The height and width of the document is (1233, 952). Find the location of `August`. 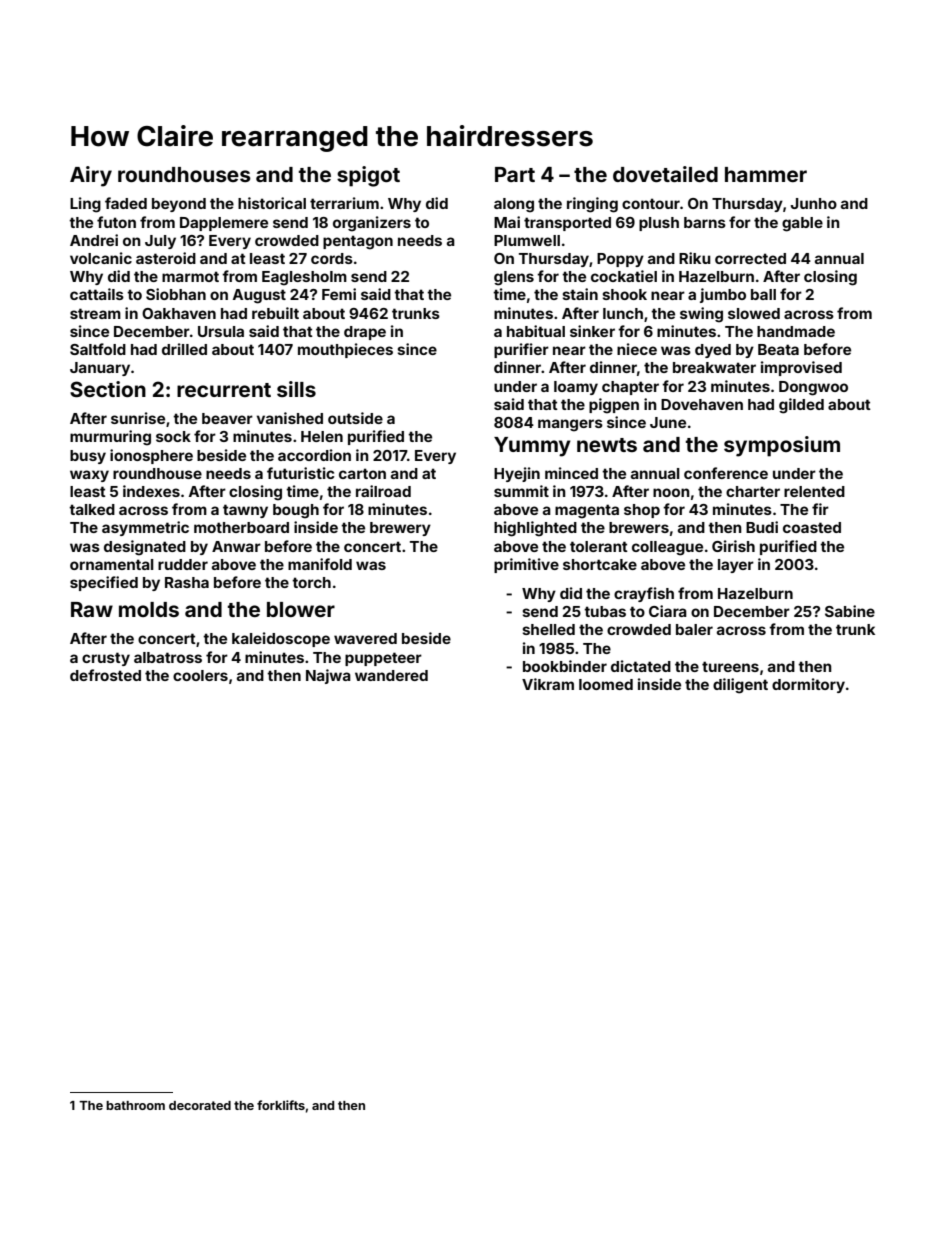

August is located at coordinates (259, 296).
